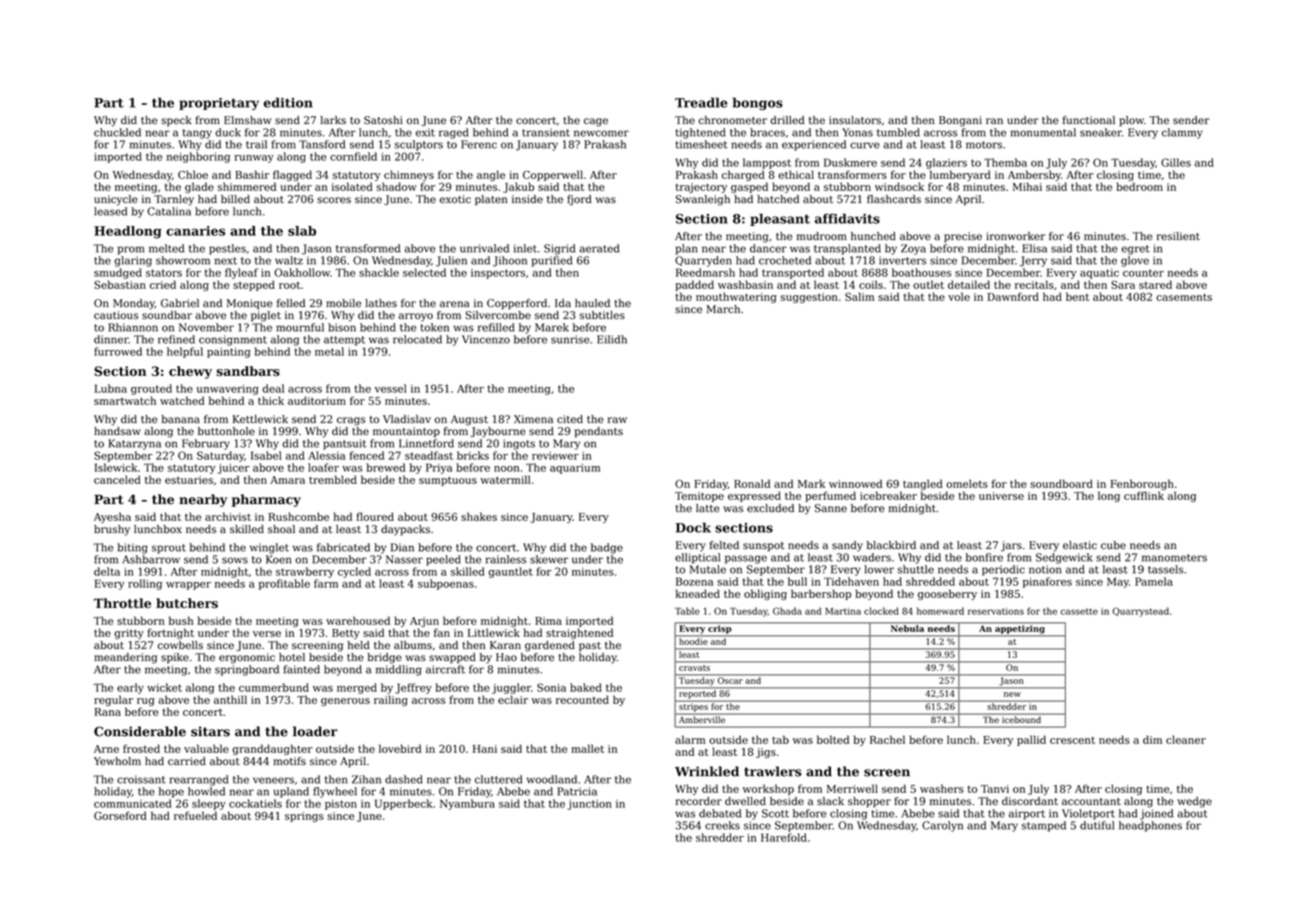 Image resolution: width=1308 pixels, height=924 pixels. What do you see at coordinates (607, 548) in the screenshot?
I see `badge` at bounding box center [607, 548].
